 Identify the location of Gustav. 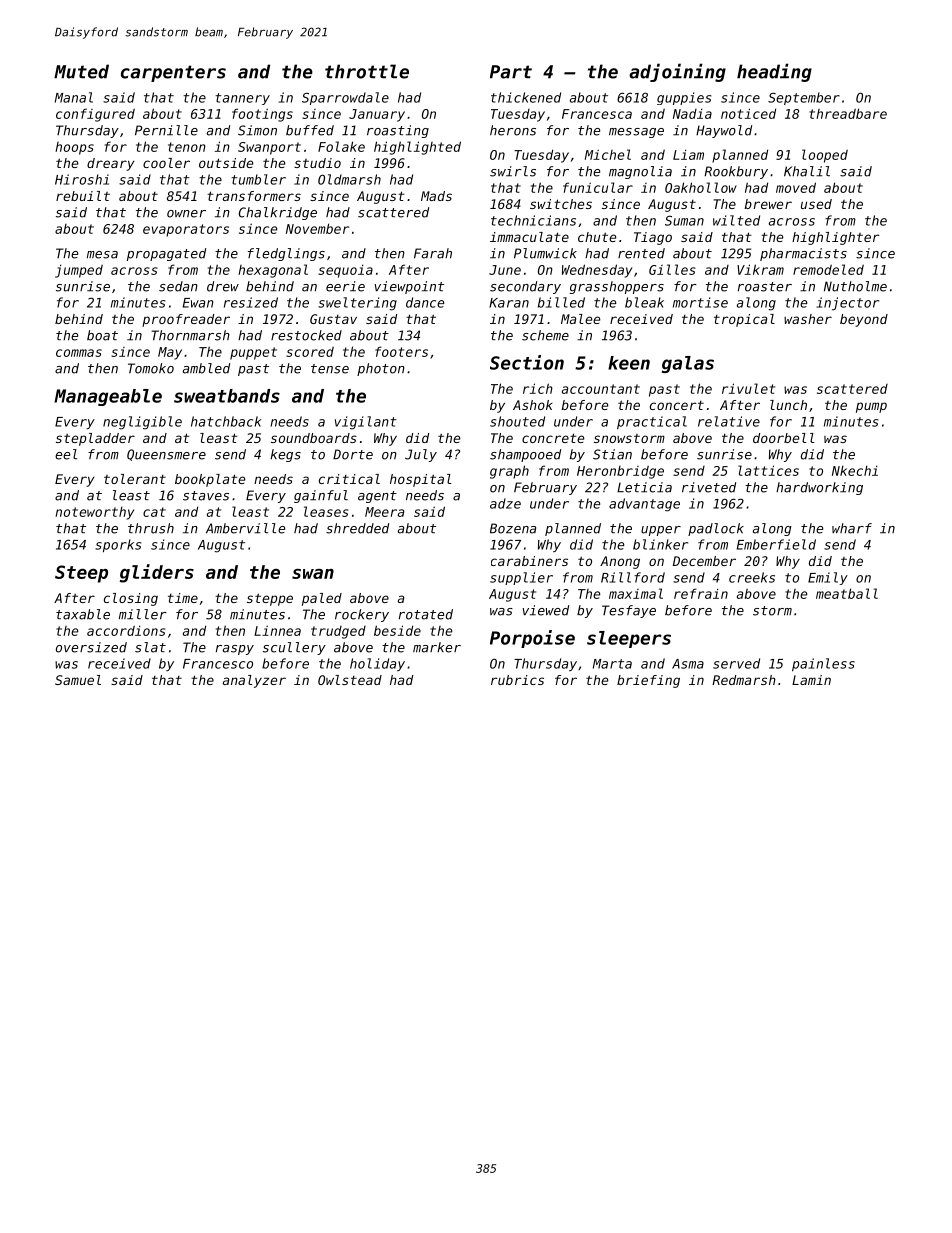
(333, 319).
